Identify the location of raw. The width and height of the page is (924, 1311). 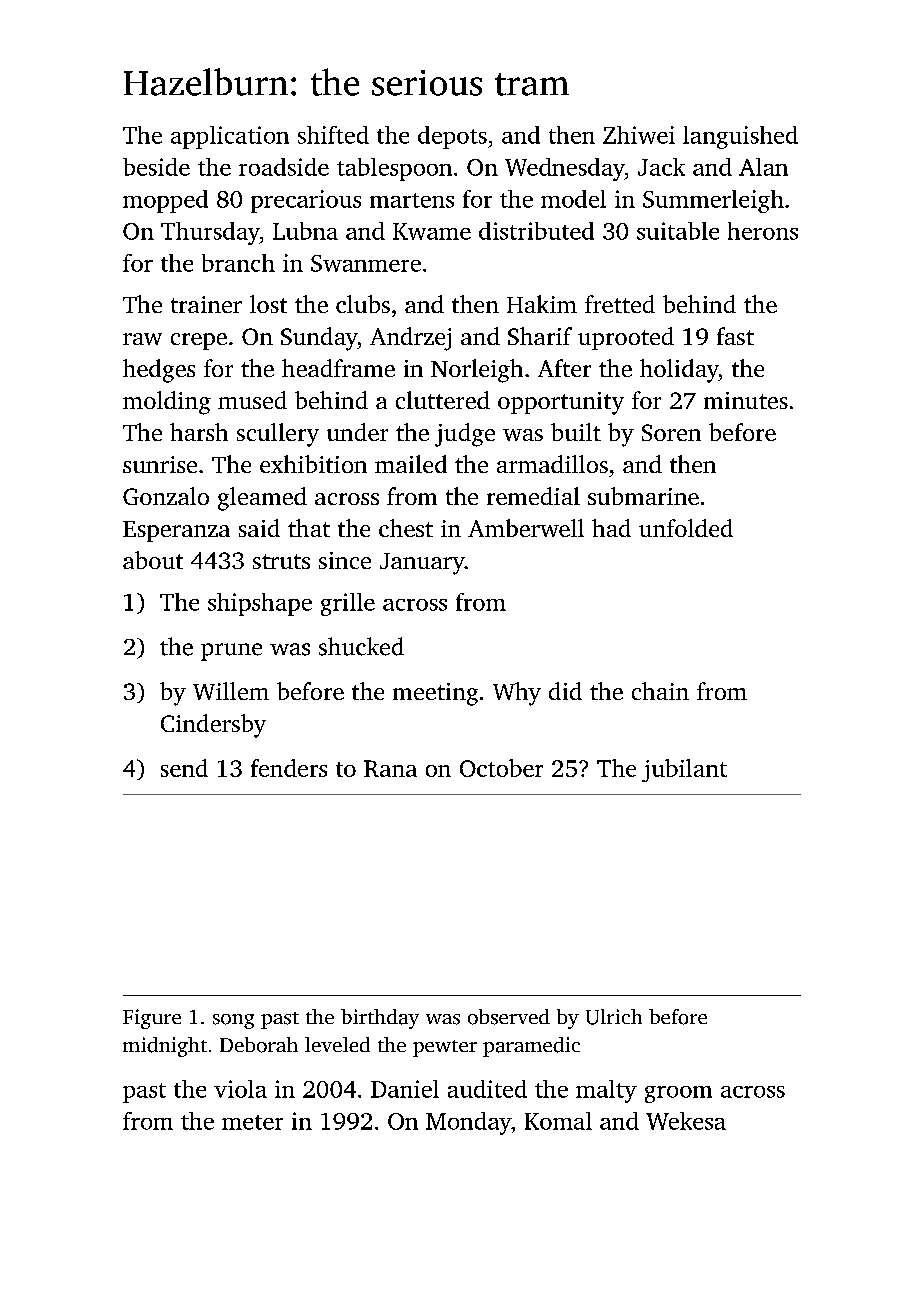
(142, 339).
